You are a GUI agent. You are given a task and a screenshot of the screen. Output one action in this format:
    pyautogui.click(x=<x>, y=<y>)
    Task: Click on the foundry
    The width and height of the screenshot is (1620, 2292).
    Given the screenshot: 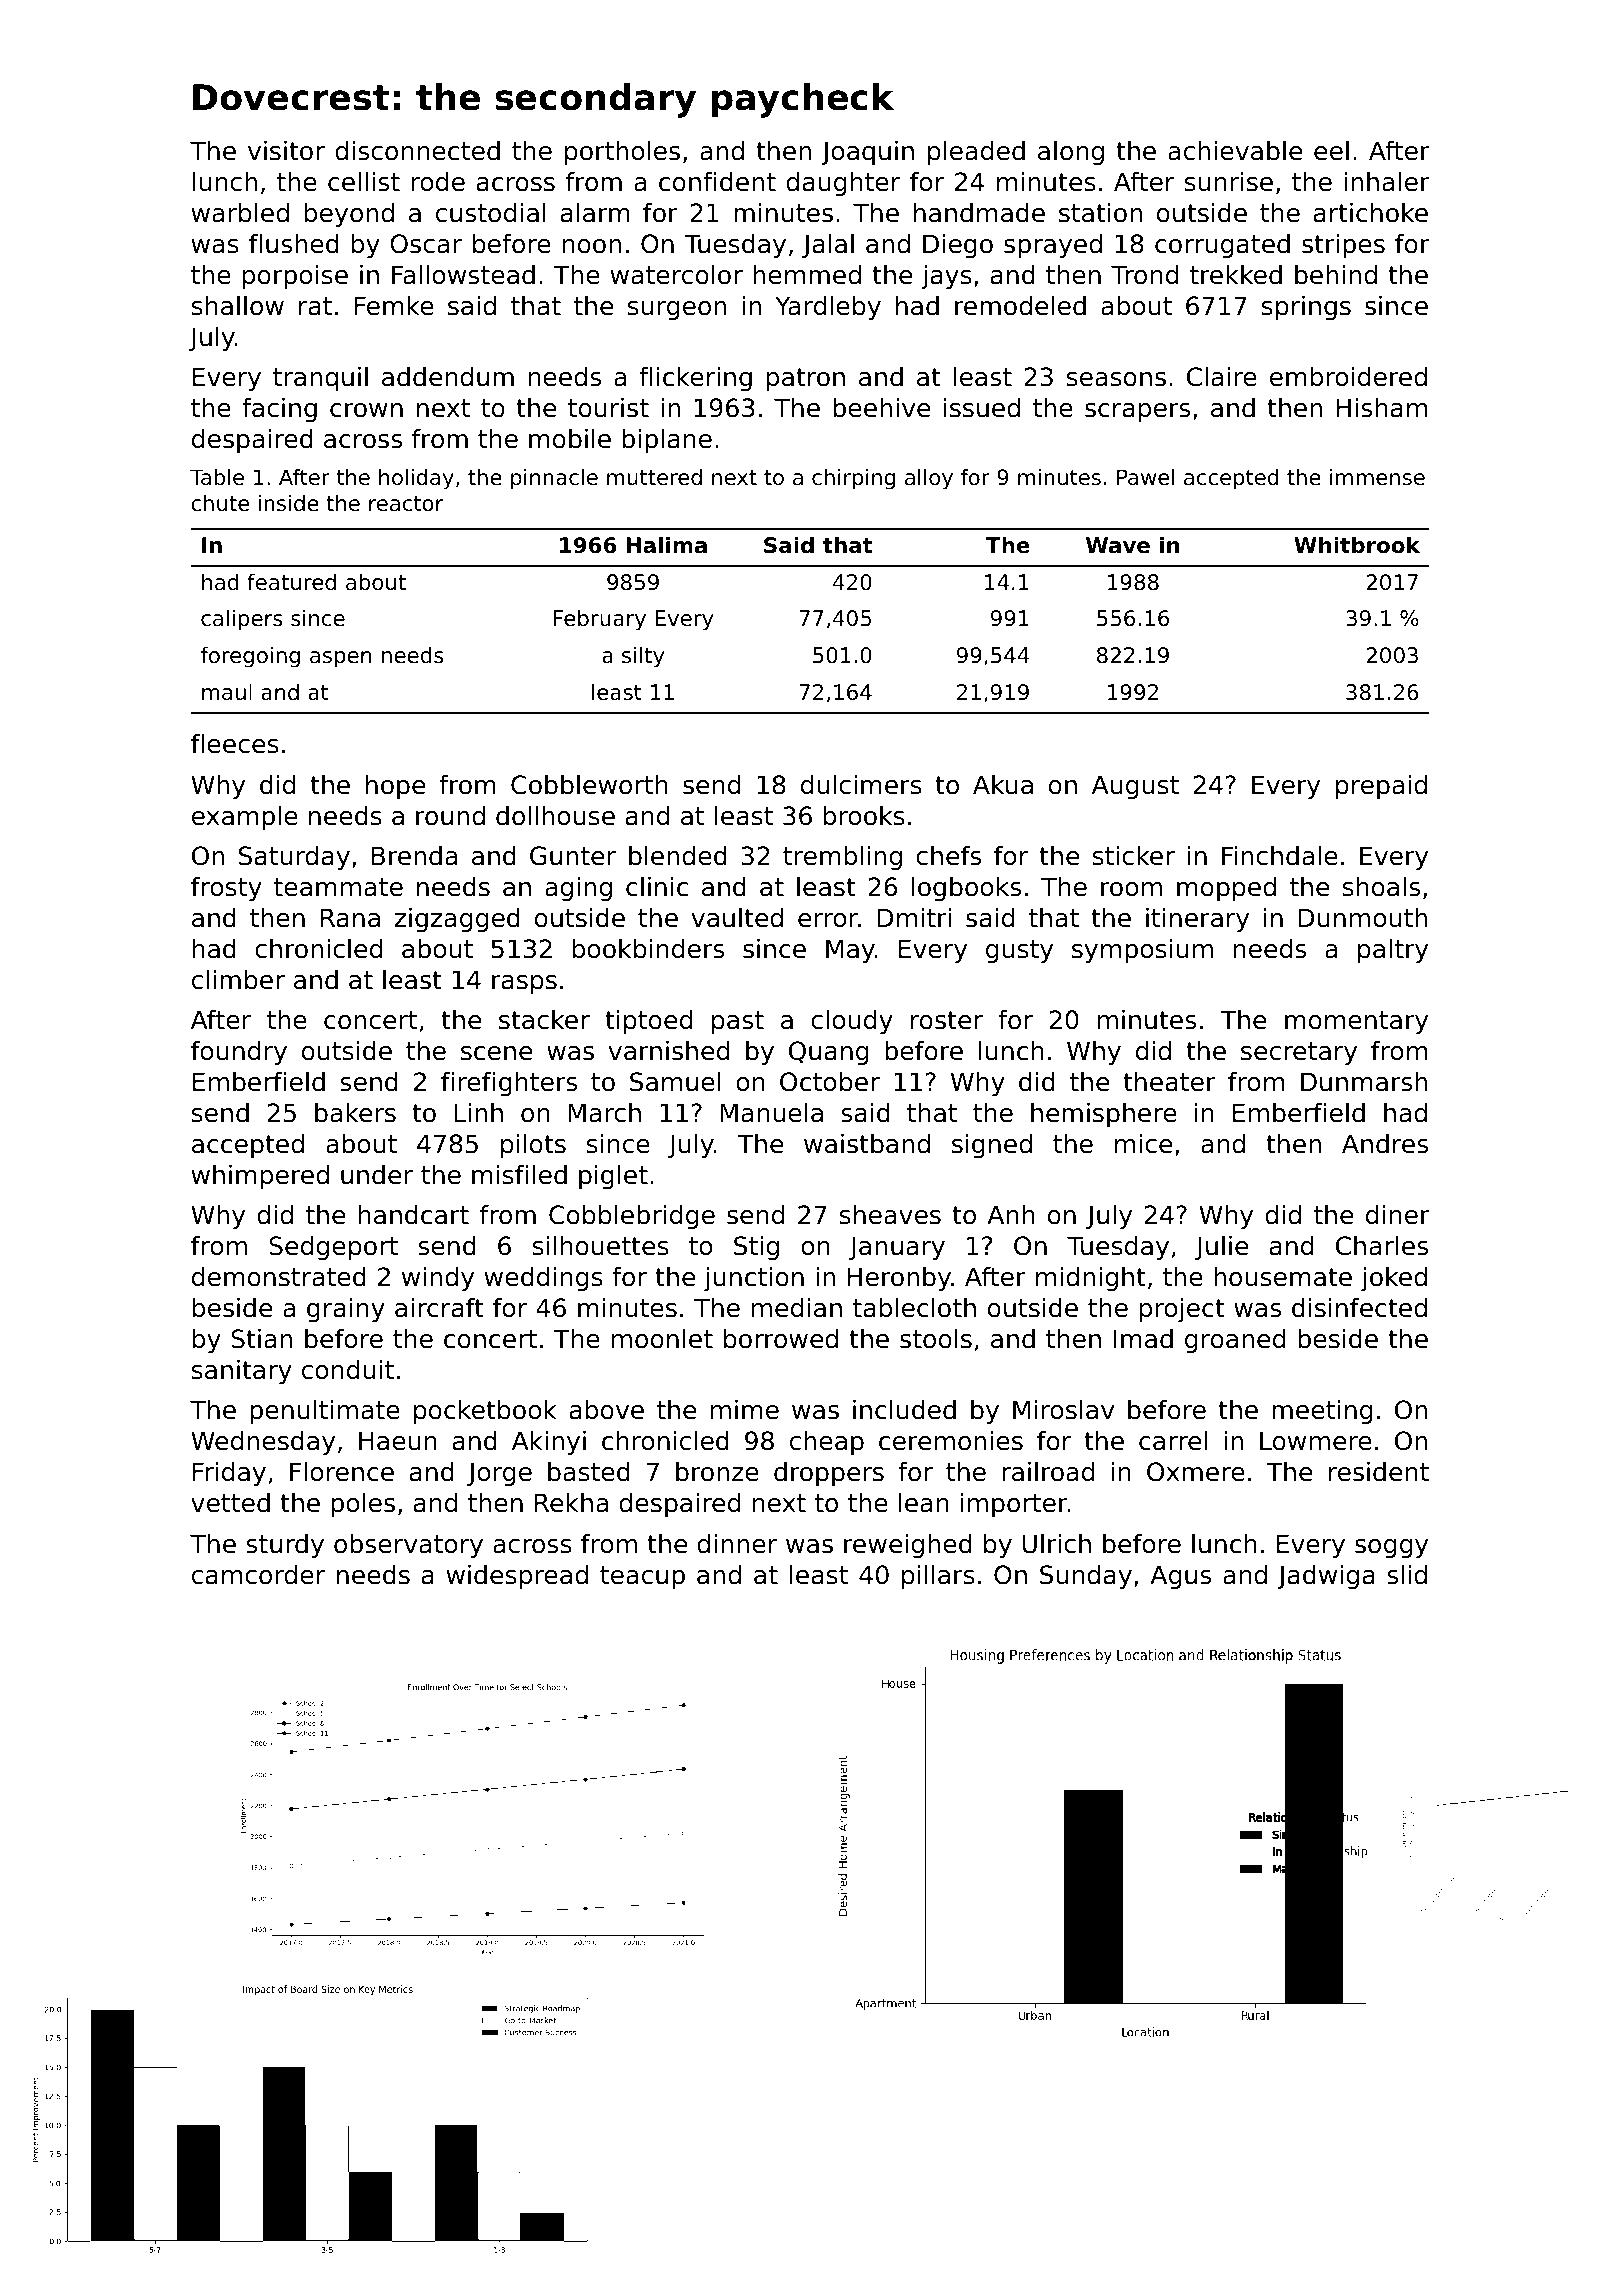 What is the action you would take?
    pyautogui.click(x=239, y=1053)
